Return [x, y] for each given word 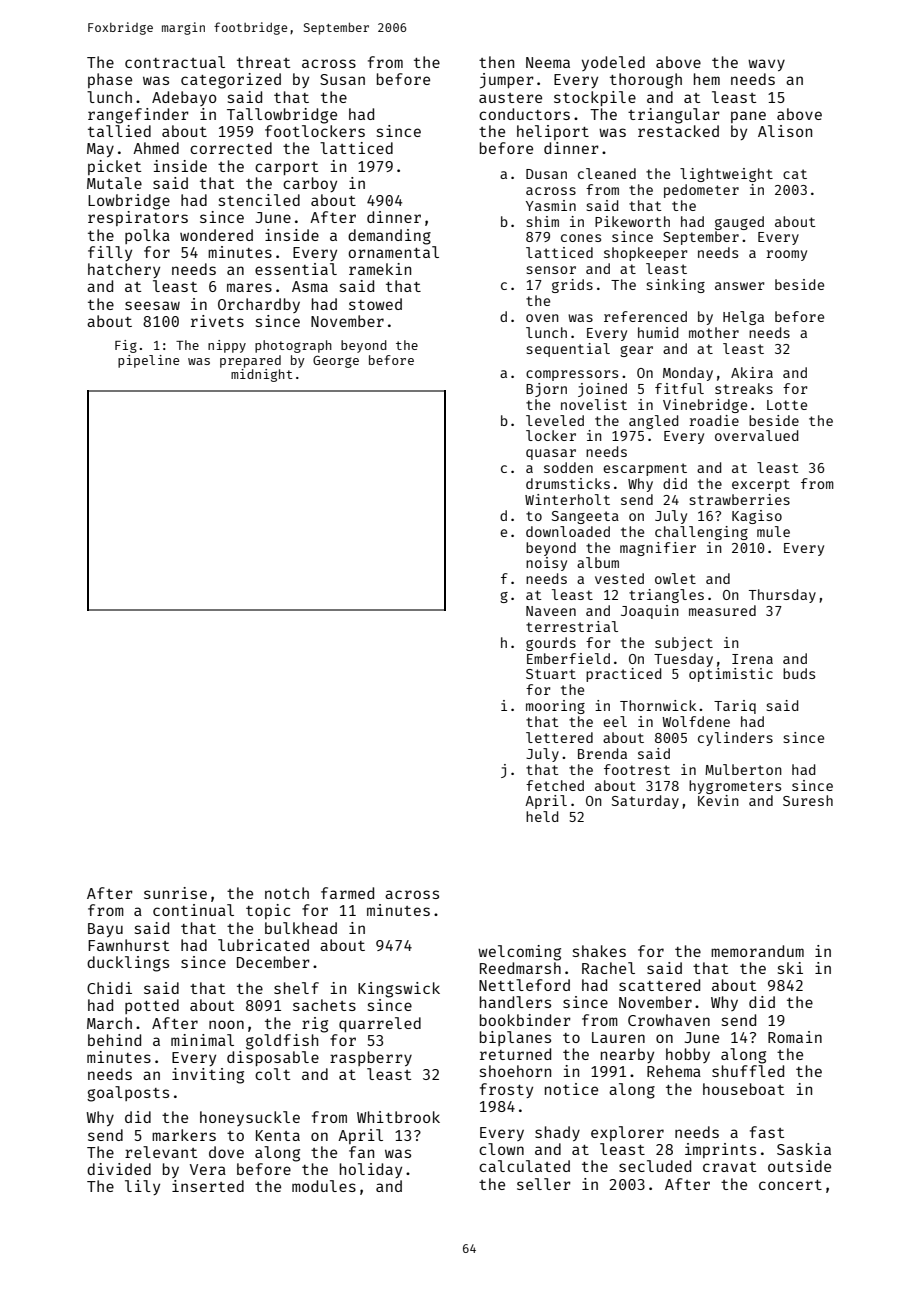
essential [296, 269]
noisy [546, 564]
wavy [766, 65]
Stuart [551, 674]
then [496, 62]
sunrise [175, 893]
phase [110, 80]
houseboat [743, 1089]
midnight [262, 375]
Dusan [546, 174]
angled [653, 422]
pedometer [701, 191]
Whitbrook [398, 1117]
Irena [752, 659]
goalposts [128, 1094]
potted [152, 1006]
